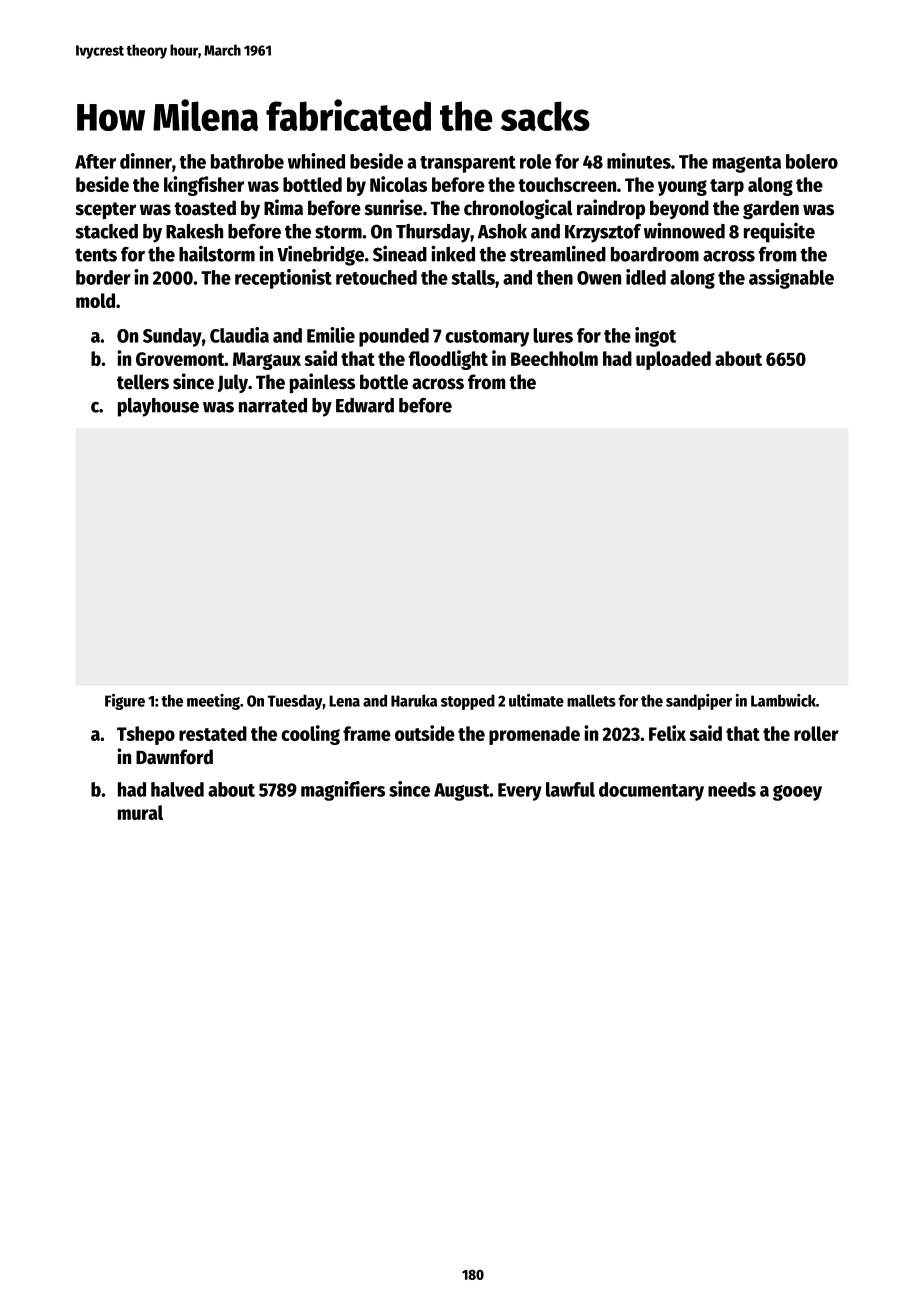 The height and width of the image is (1308, 924). I want to click on August, so click(462, 792).
